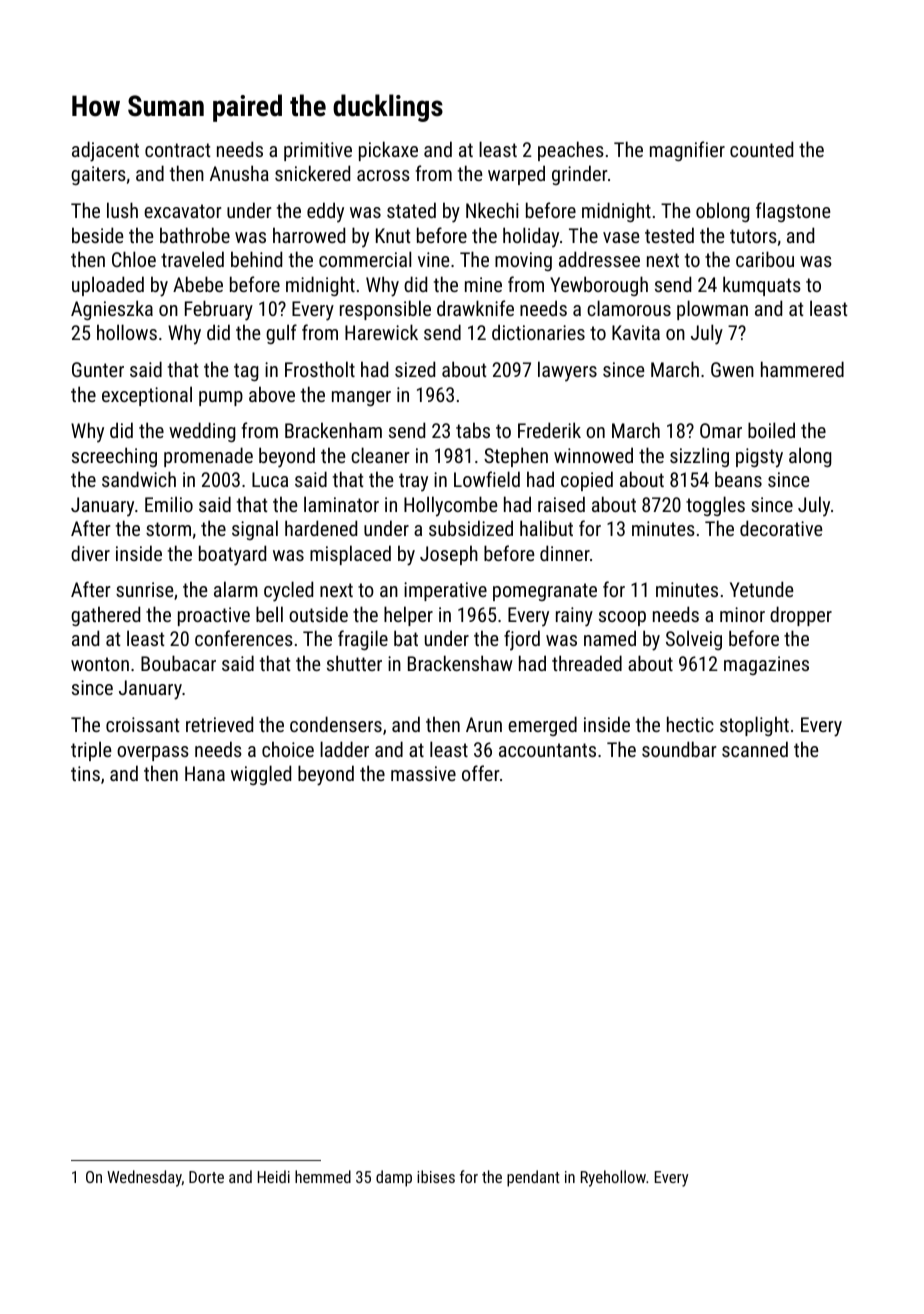 This screenshot has width=924, height=1314. I want to click on Omar, so click(721, 430).
